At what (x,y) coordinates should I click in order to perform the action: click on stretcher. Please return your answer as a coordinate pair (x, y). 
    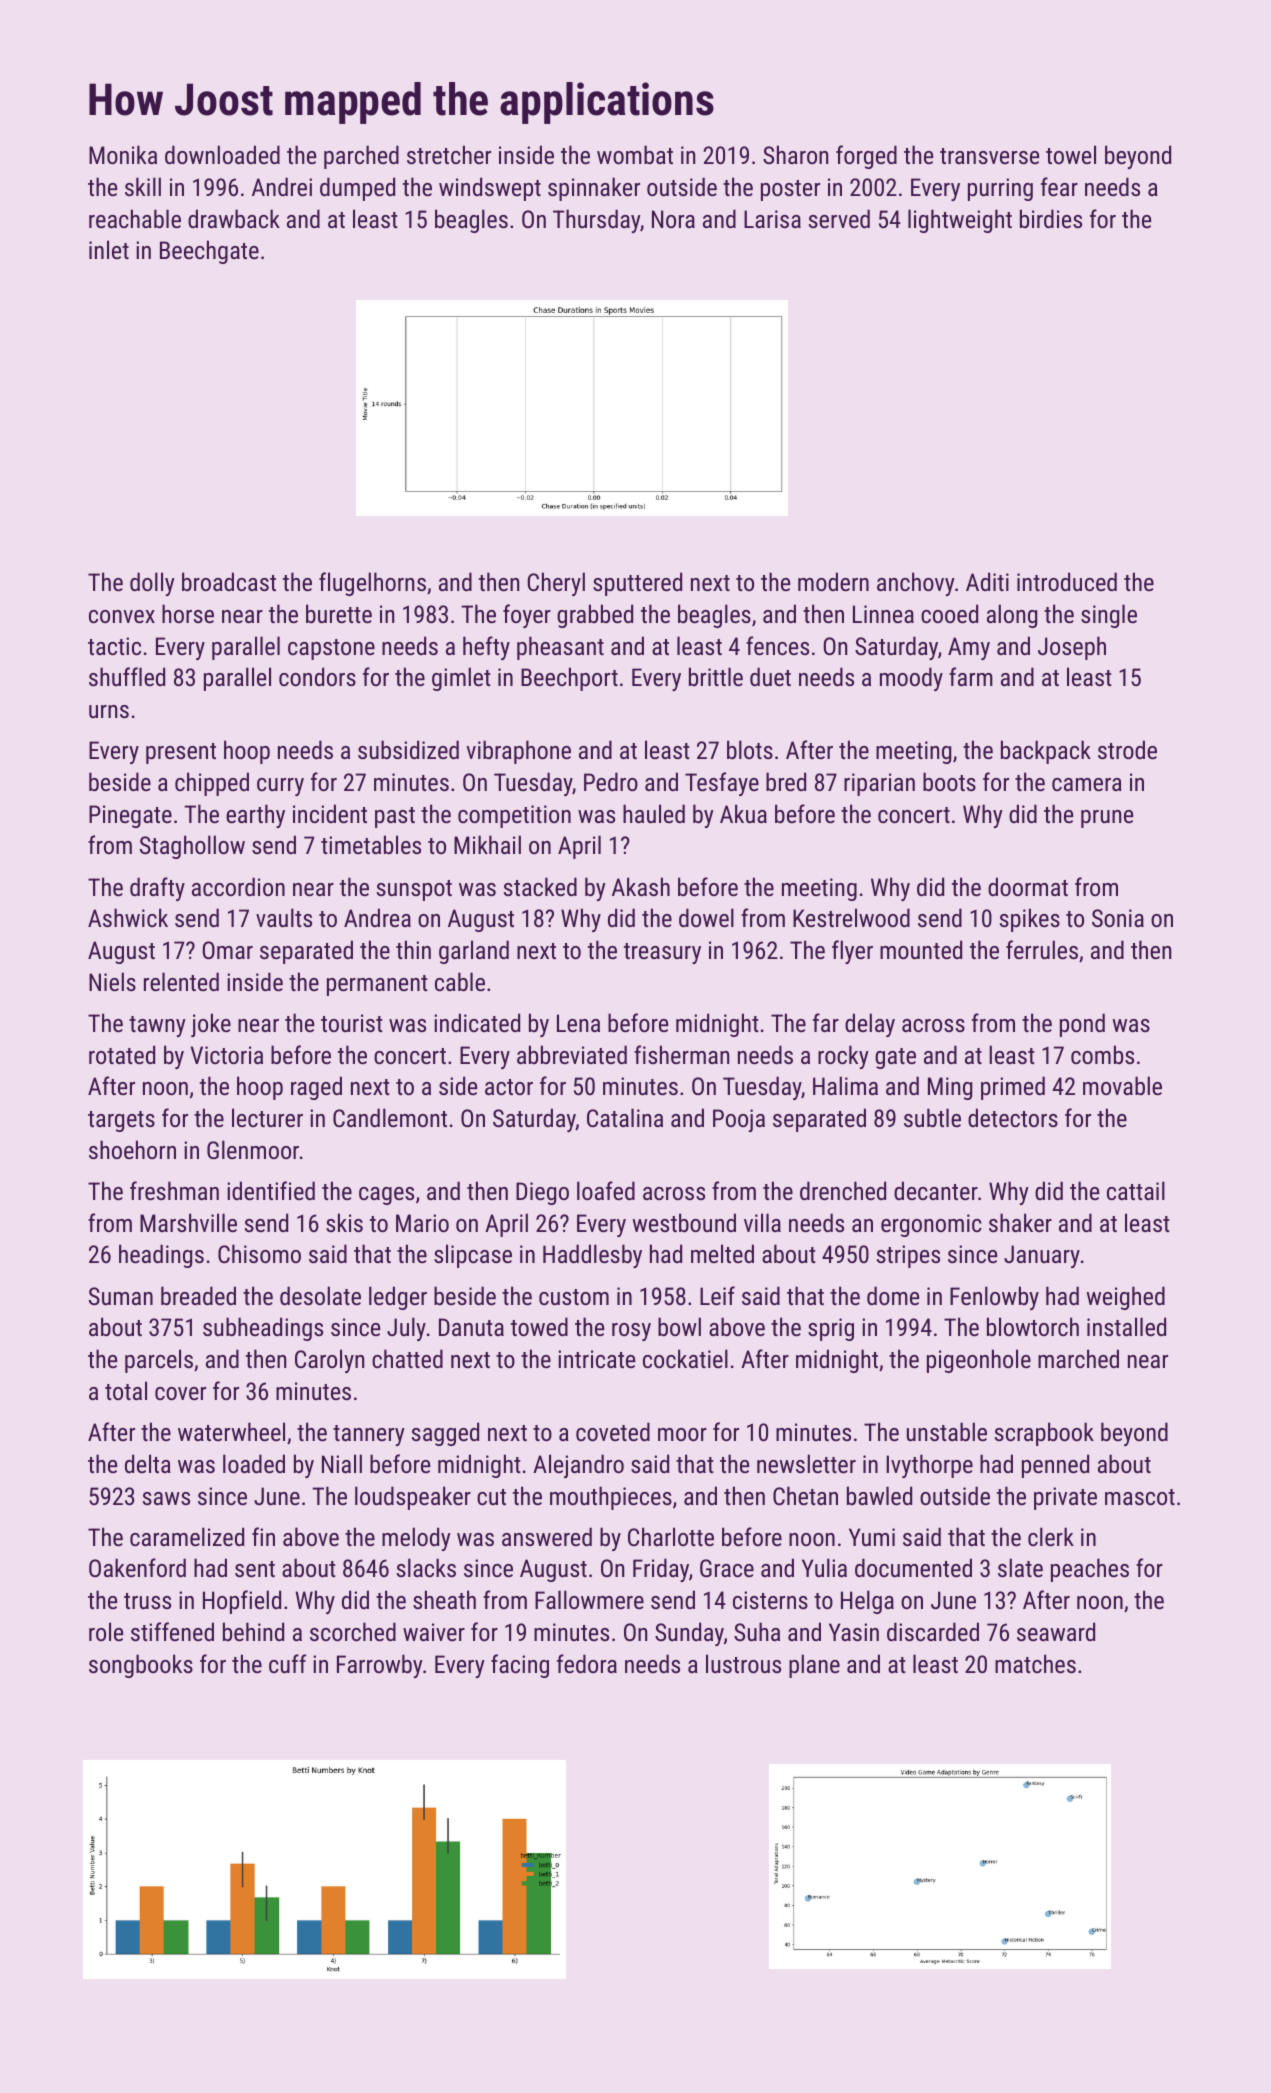
    Looking at the image, I should click on (449, 154).
